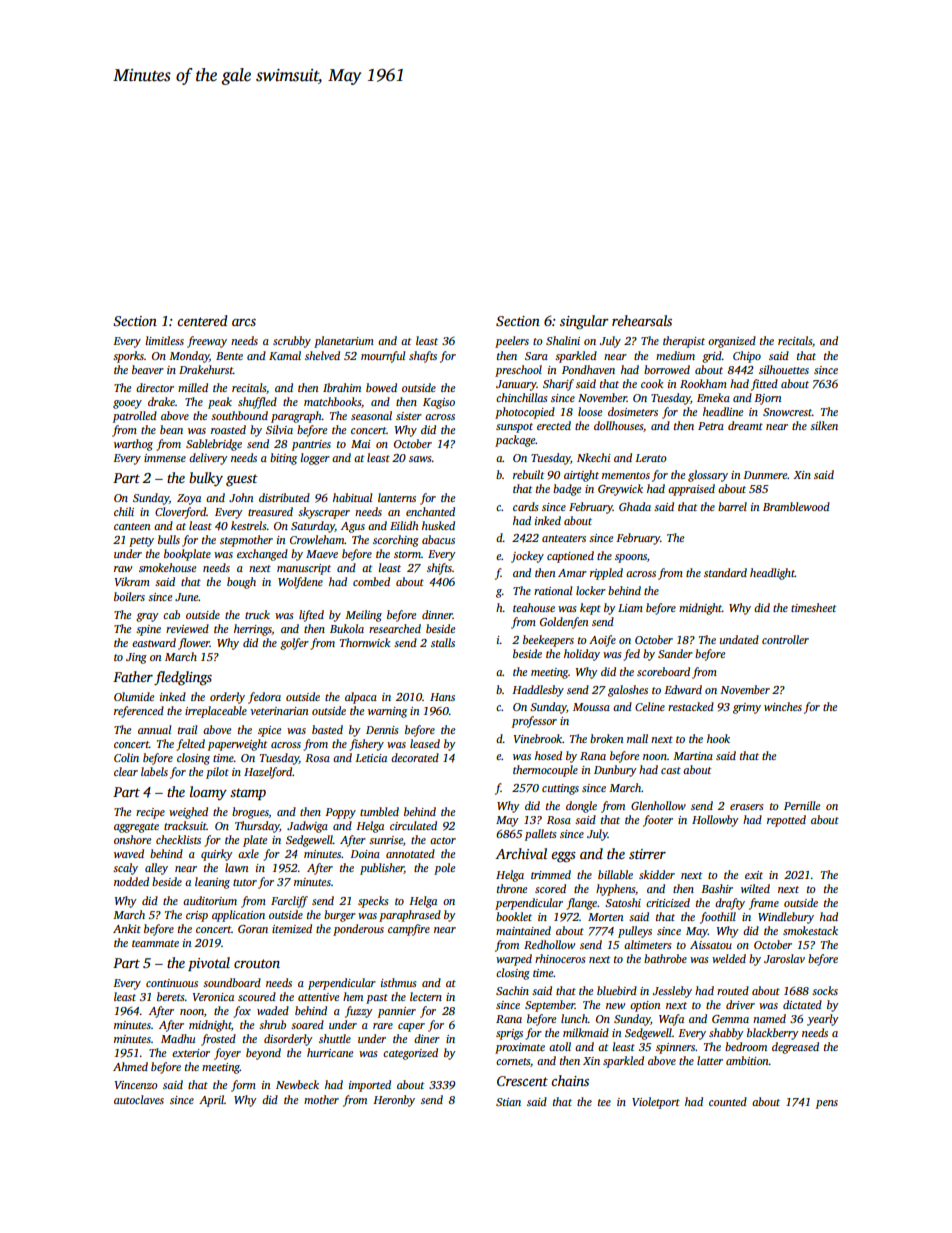 Image resolution: width=952 pixels, height=1233 pixels. I want to click on specks, so click(373, 902).
